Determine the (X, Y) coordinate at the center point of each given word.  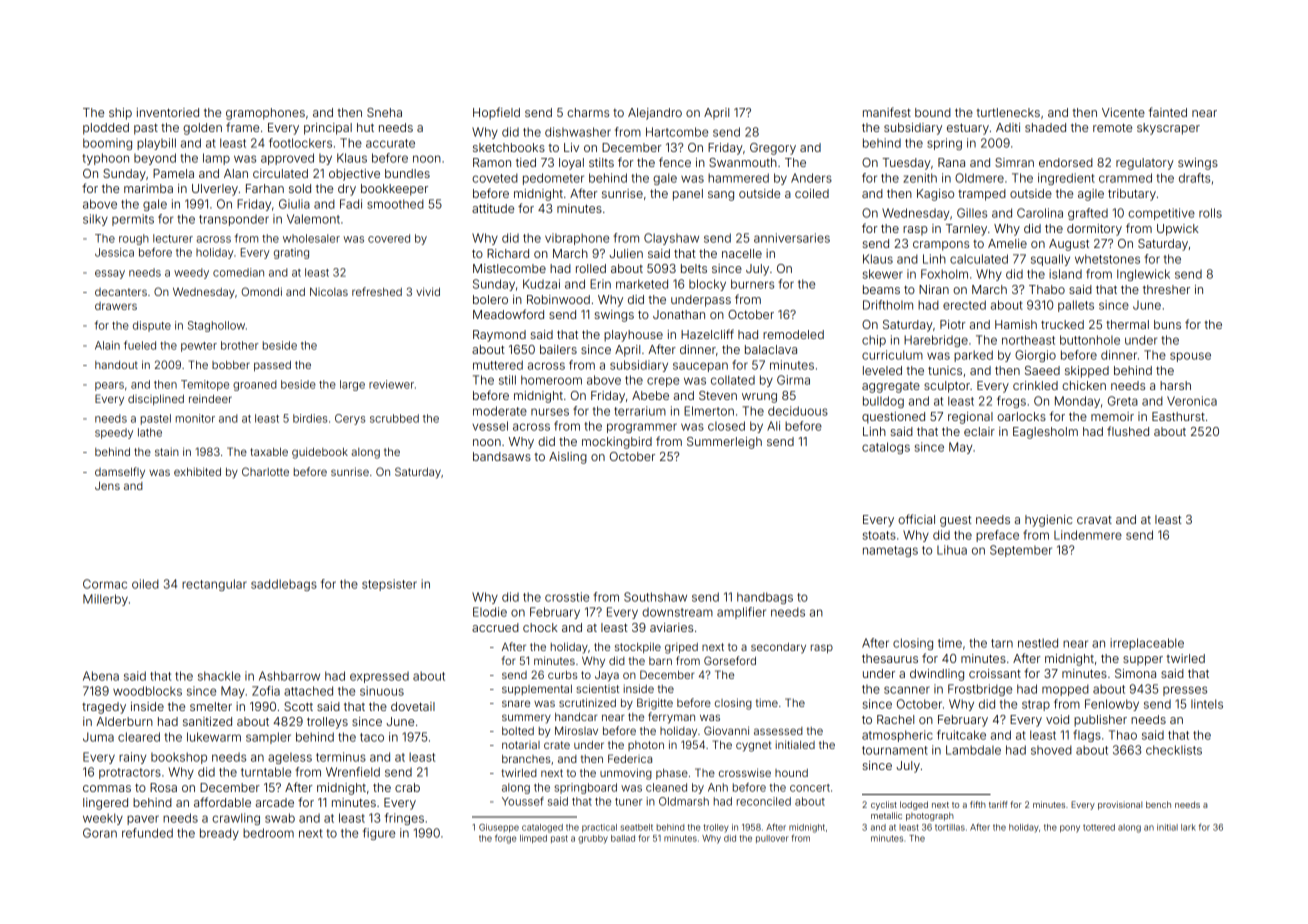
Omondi (261, 291)
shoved (1051, 750)
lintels (1207, 704)
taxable (269, 452)
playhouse (633, 336)
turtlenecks (1008, 112)
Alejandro (655, 114)
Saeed (1042, 370)
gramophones (265, 114)
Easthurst (1178, 416)
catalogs (886, 448)
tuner (629, 802)
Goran (100, 833)
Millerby (105, 600)
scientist (597, 688)
